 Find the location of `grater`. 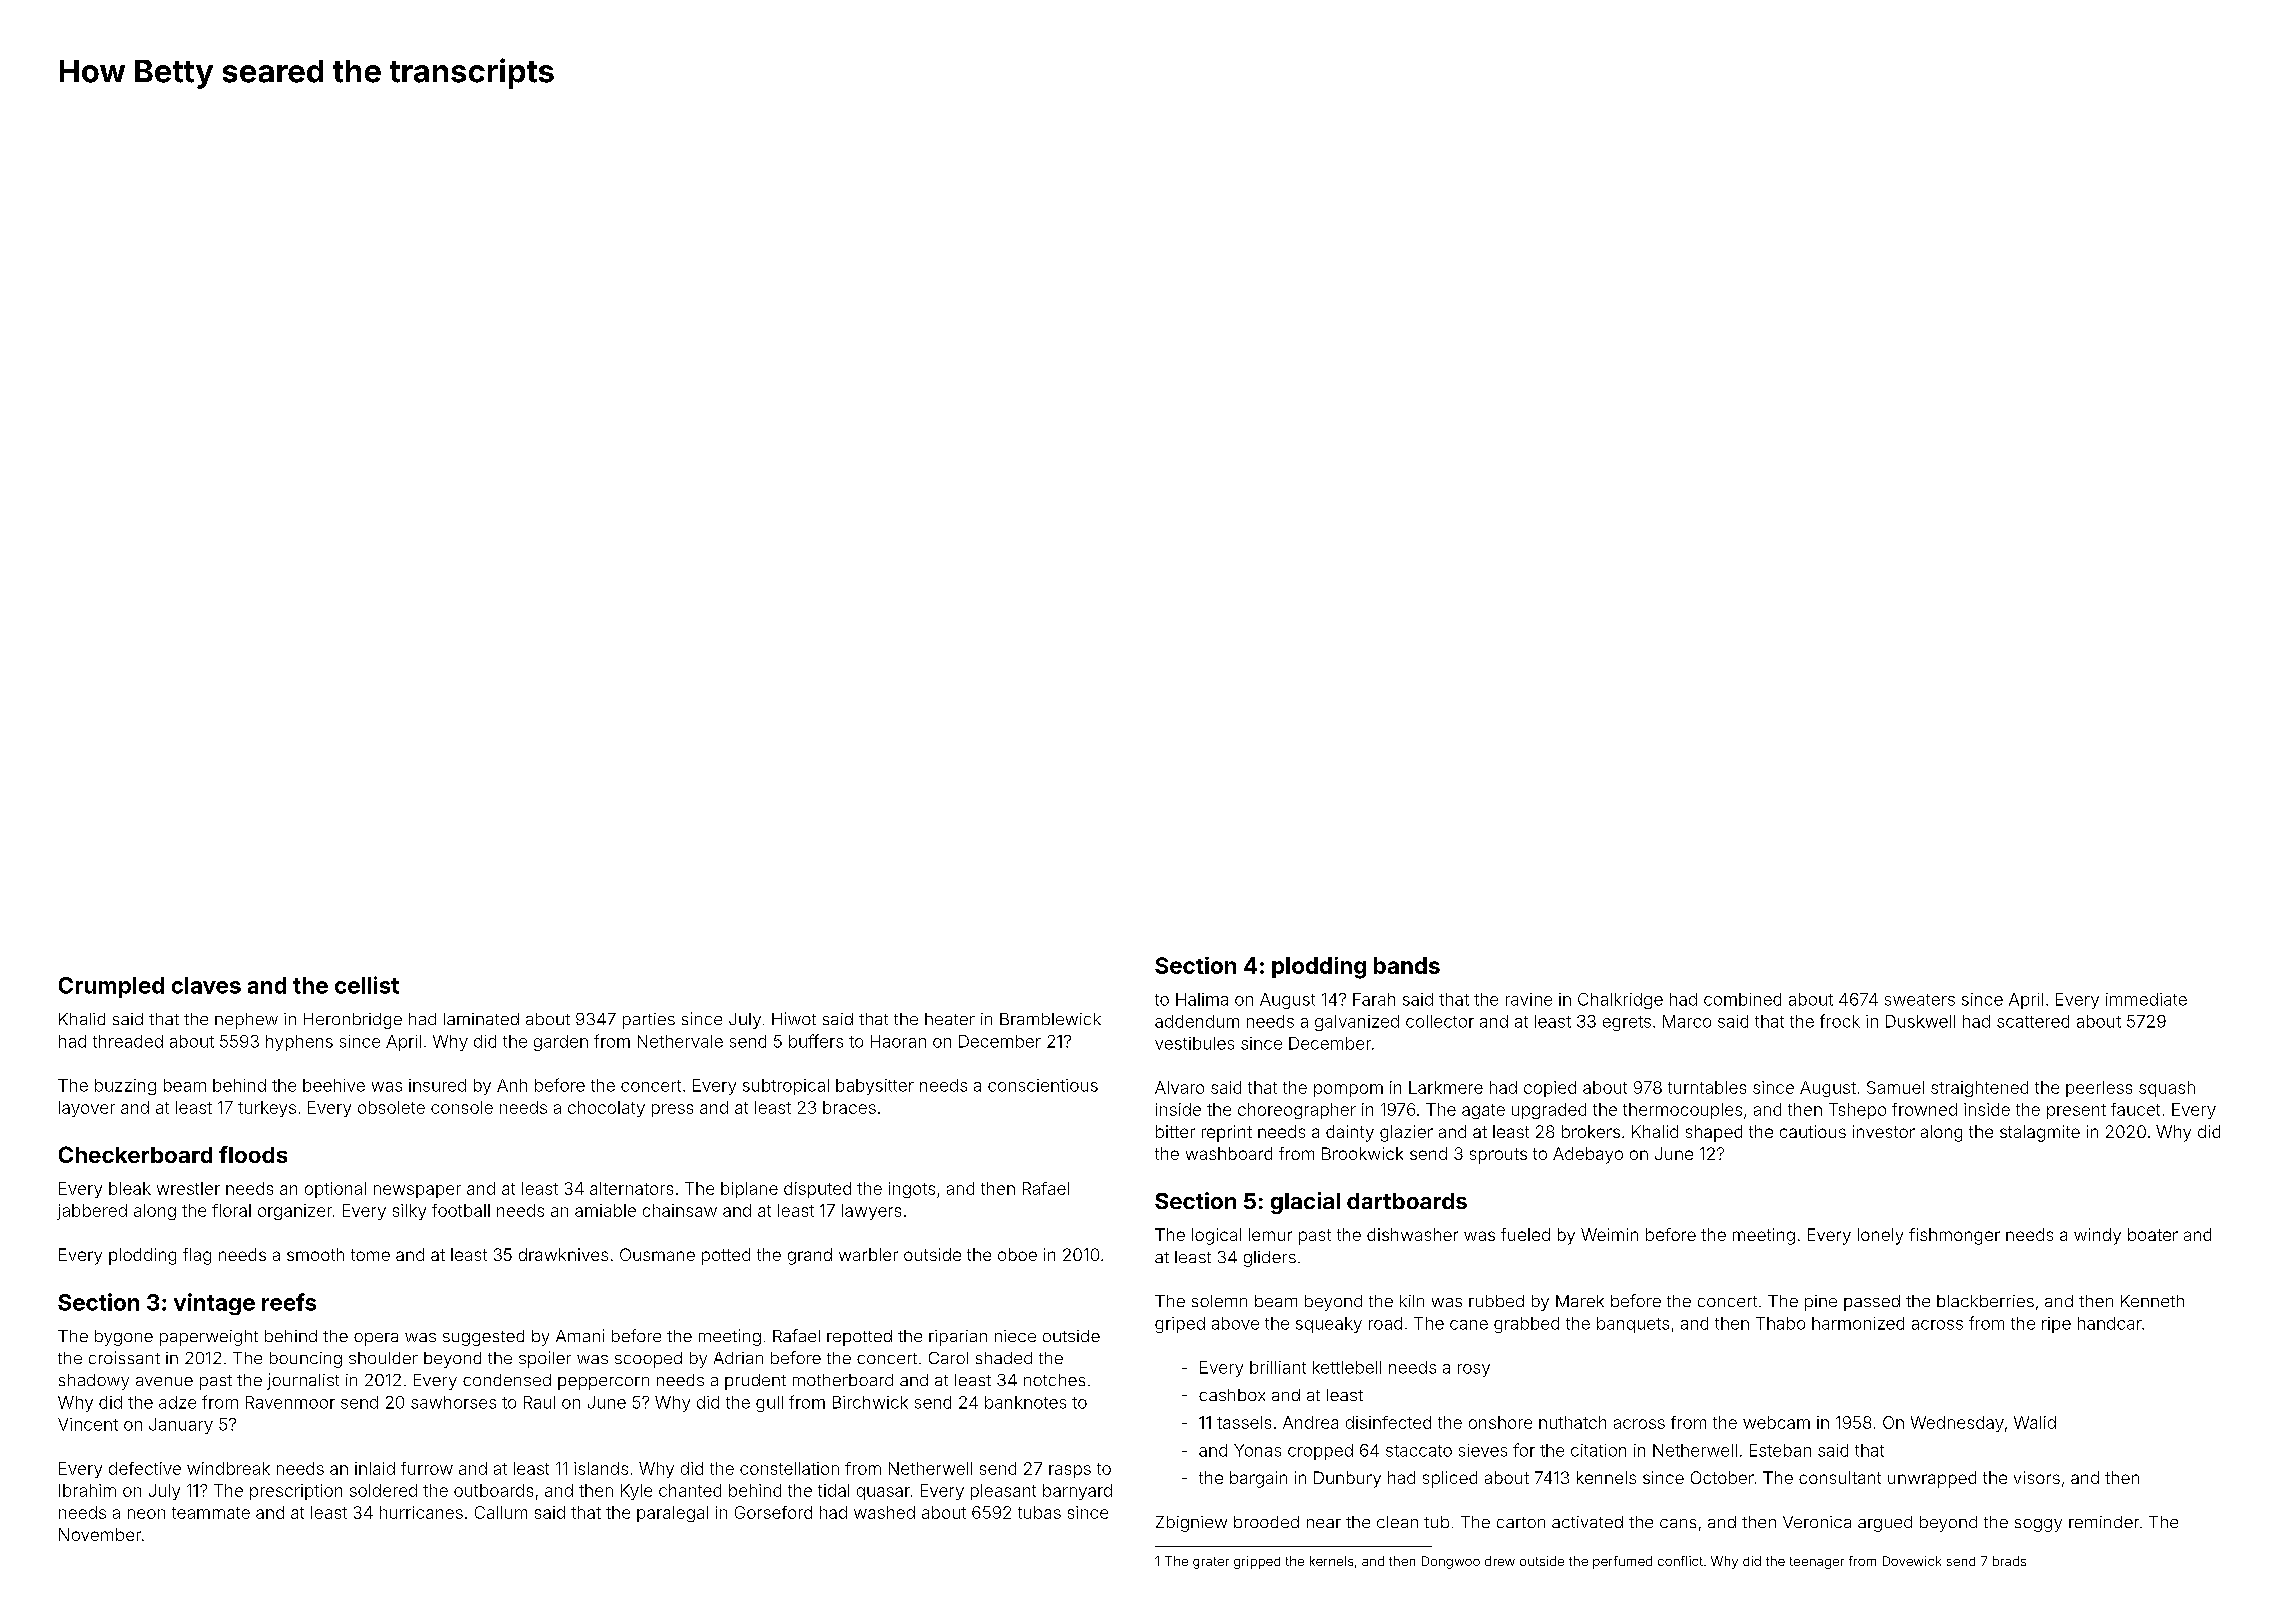

grater is located at coordinates (1211, 1563).
